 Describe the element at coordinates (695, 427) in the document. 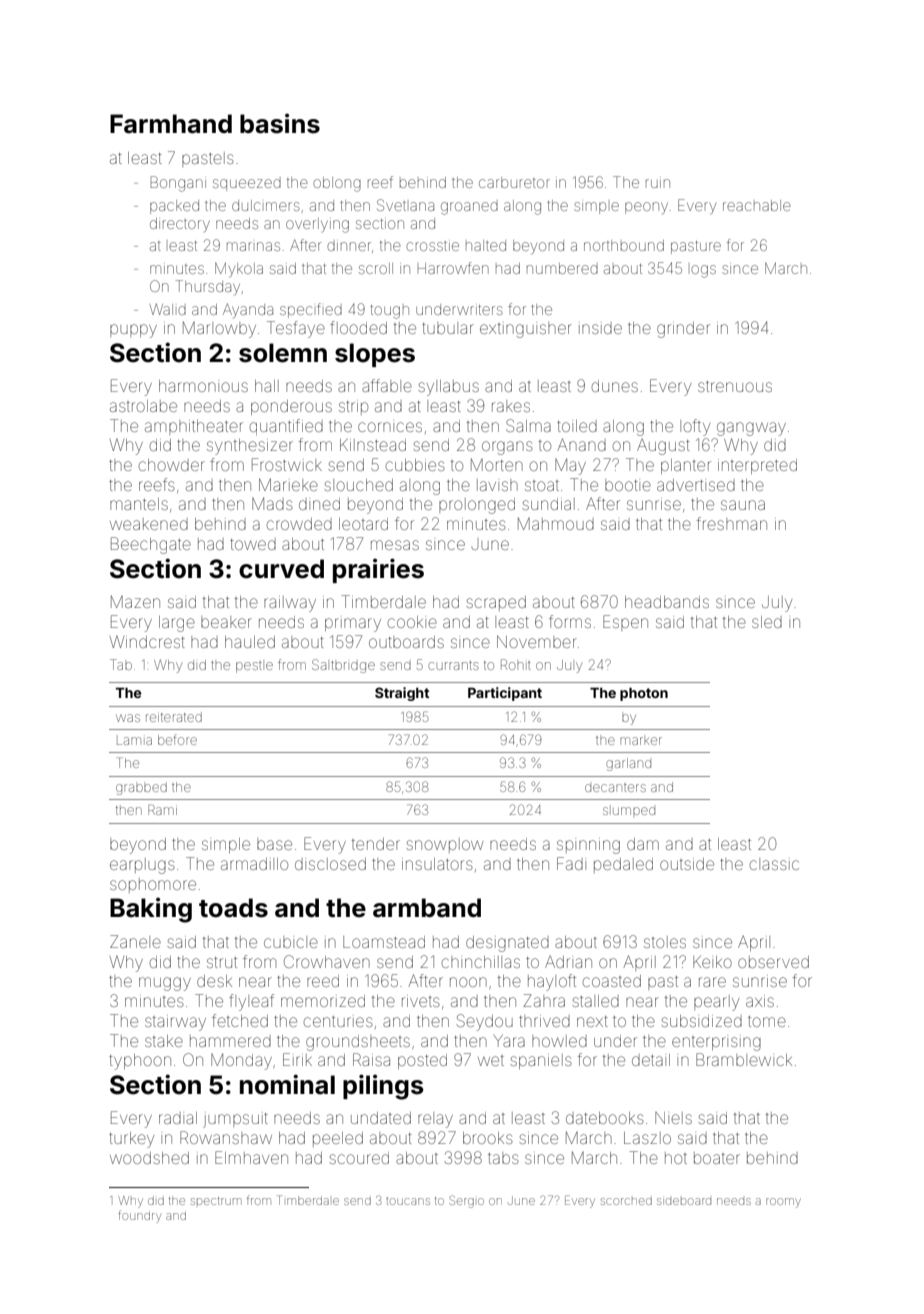

I see `lofty` at that location.
